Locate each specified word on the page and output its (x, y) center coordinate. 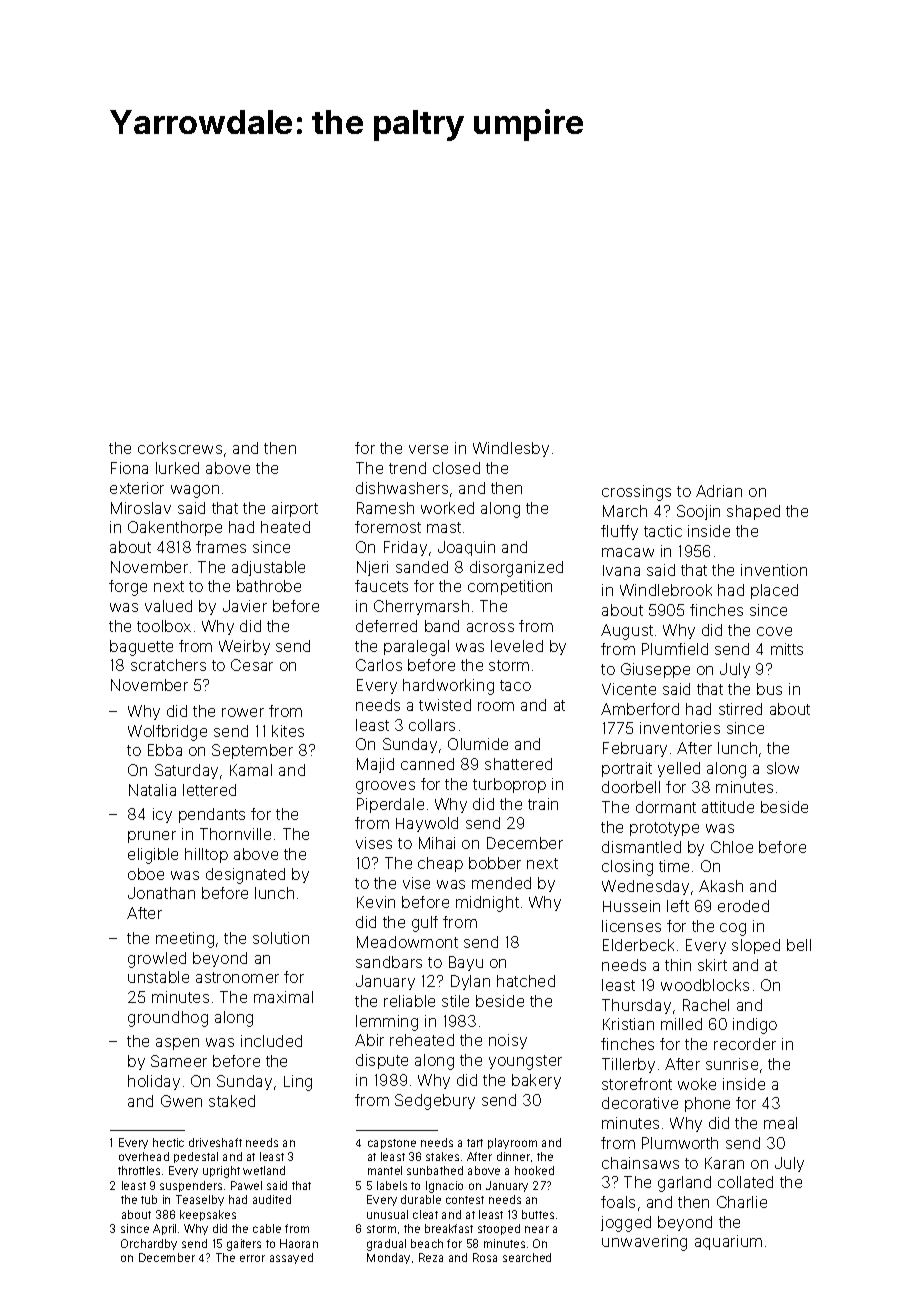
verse (428, 449)
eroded (743, 906)
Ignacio (444, 1187)
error (252, 1258)
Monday (388, 1258)
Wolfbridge (167, 733)
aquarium (728, 1242)
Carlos (379, 665)
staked (232, 1101)
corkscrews (180, 448)
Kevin (376, 902)
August (627, 632)
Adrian (719, 491)
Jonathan (161, 893)
